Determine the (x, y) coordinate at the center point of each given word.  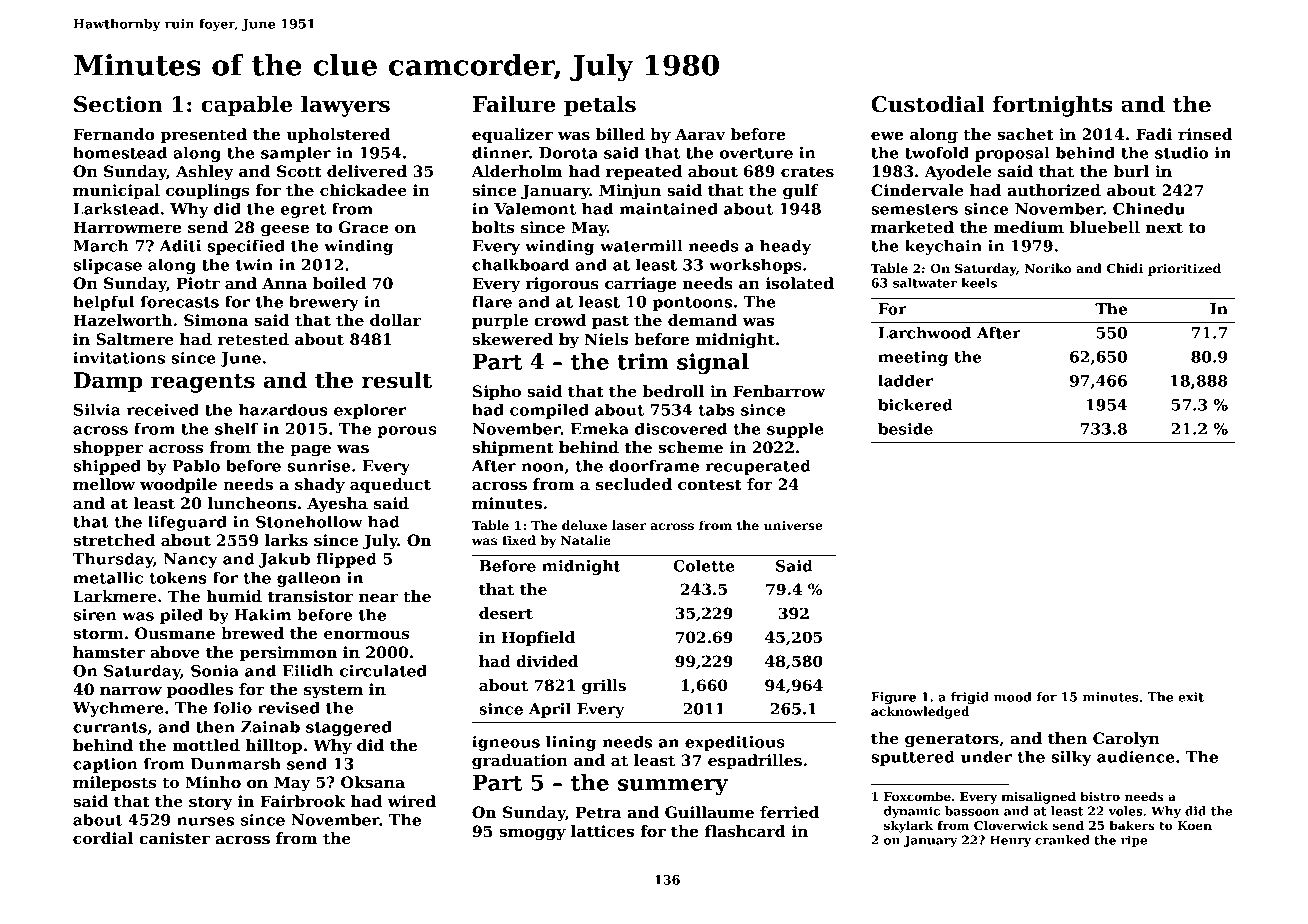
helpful (103, 303)
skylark (908, 826)
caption (105, 765)
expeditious (735, 743)
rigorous (562, 285)
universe (793, 525)
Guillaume (709, 812)
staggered (349, 728)
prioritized (1184, 269)
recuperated (758, 467)
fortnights (1053, 106)
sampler (296, 154)
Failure (514, 104)
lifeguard (187, 523)
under (986, 756)
